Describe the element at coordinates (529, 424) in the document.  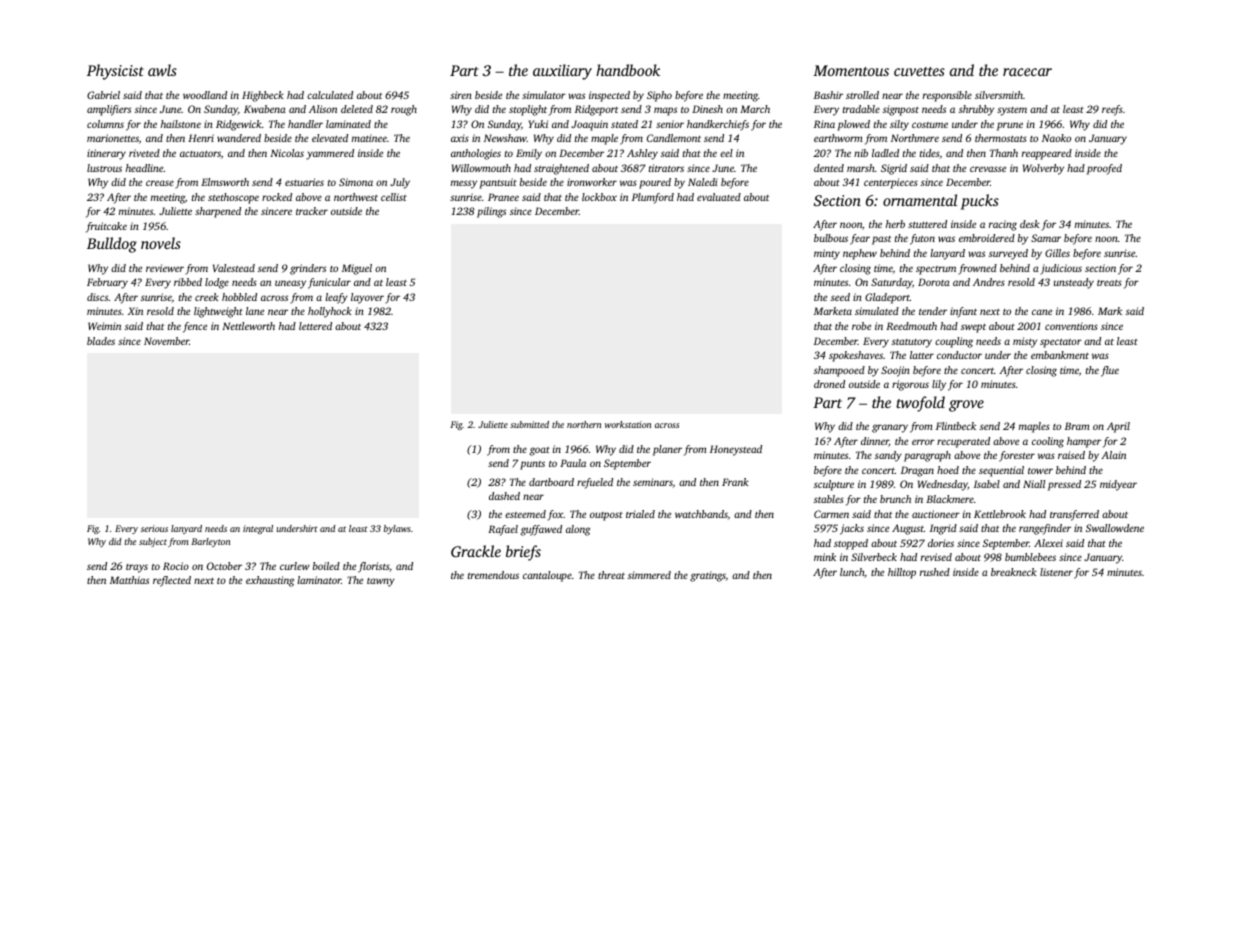
I see `submitted` at that location.
